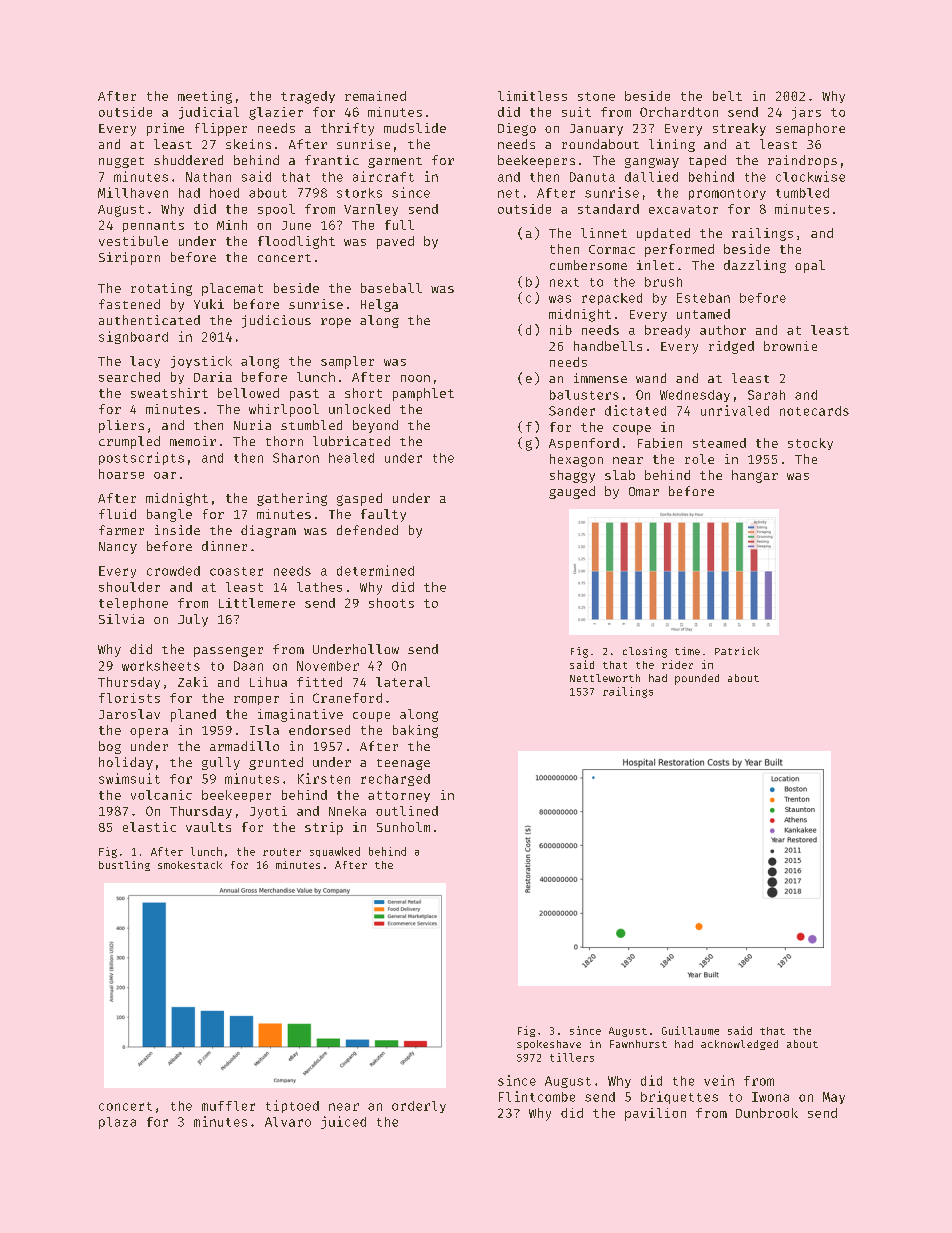  I want to click on hangar, so click(755, 476).
